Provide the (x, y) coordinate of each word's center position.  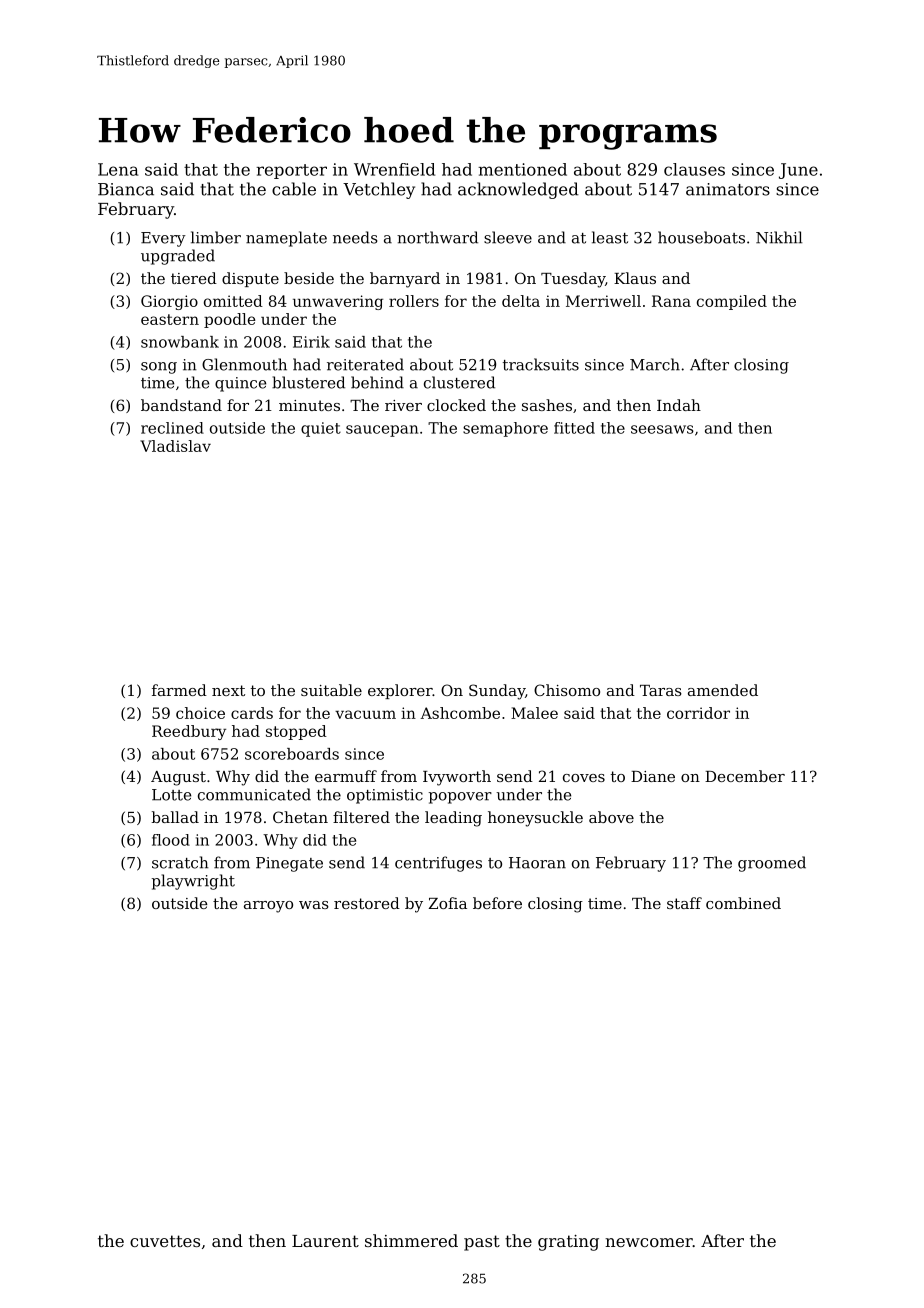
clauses (694, 169)
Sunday (497, 692)
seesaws (662, 429)
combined (743, 903)
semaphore (505, 429)
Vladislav (175, 446)
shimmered (411, 1240)
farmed (179, 690)
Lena (118, 169)
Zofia (448, 903)
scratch (180, 862)
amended (723, 690)
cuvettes (165, 1241)
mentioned (522, 169)
